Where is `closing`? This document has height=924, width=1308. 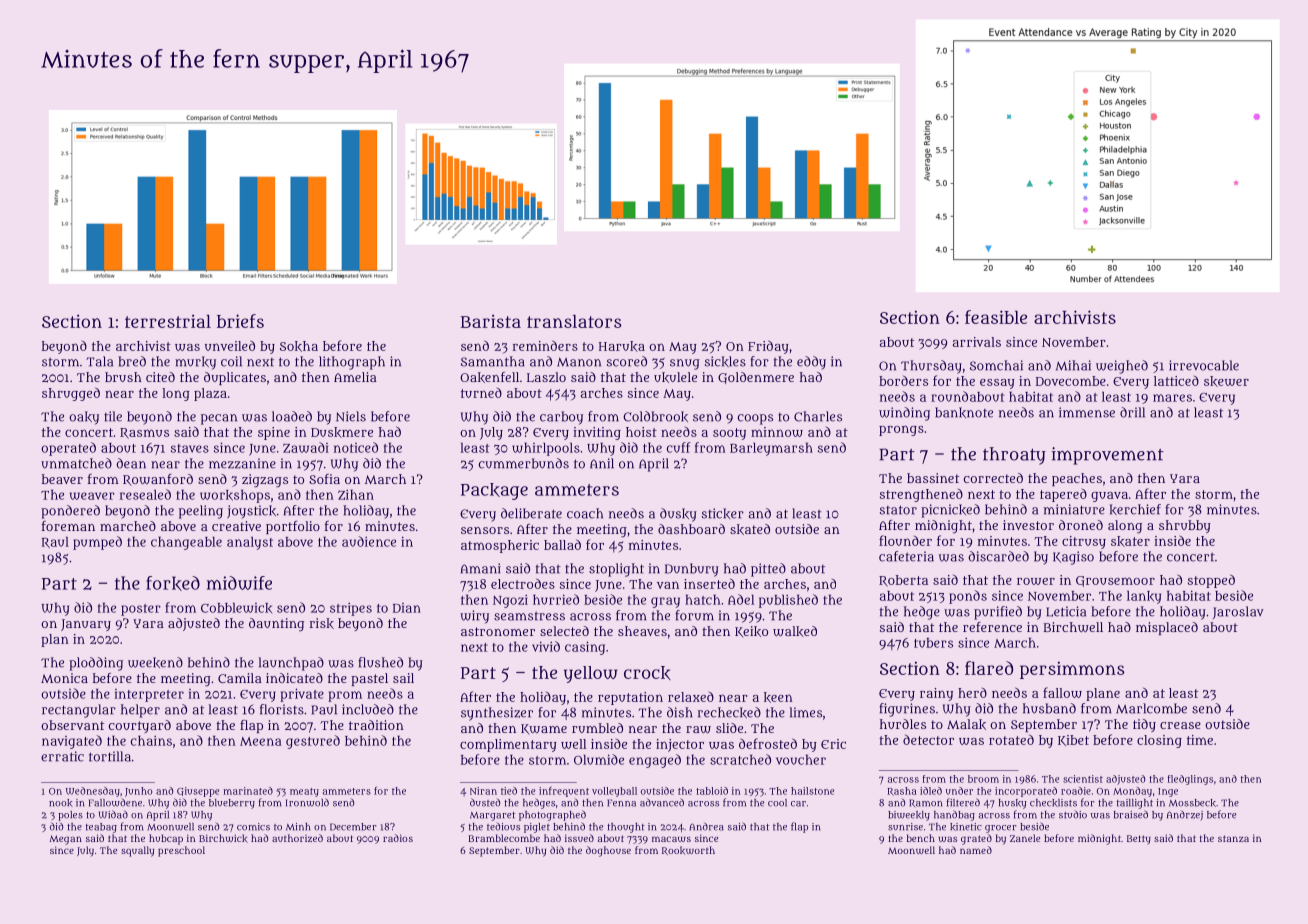
closing is located at coordinates (1159, 741).
